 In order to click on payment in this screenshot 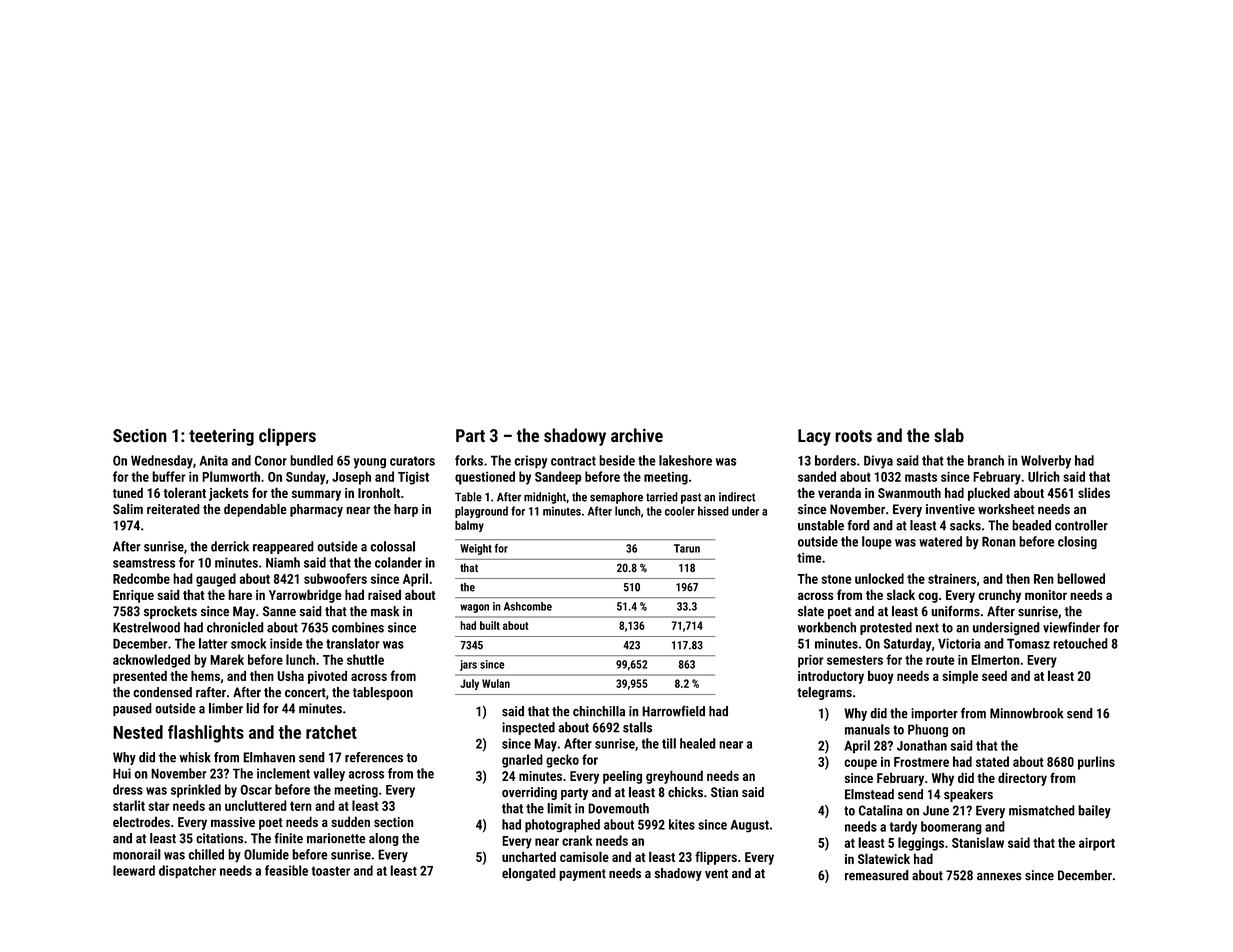, I will do `click(582, 875)`.
